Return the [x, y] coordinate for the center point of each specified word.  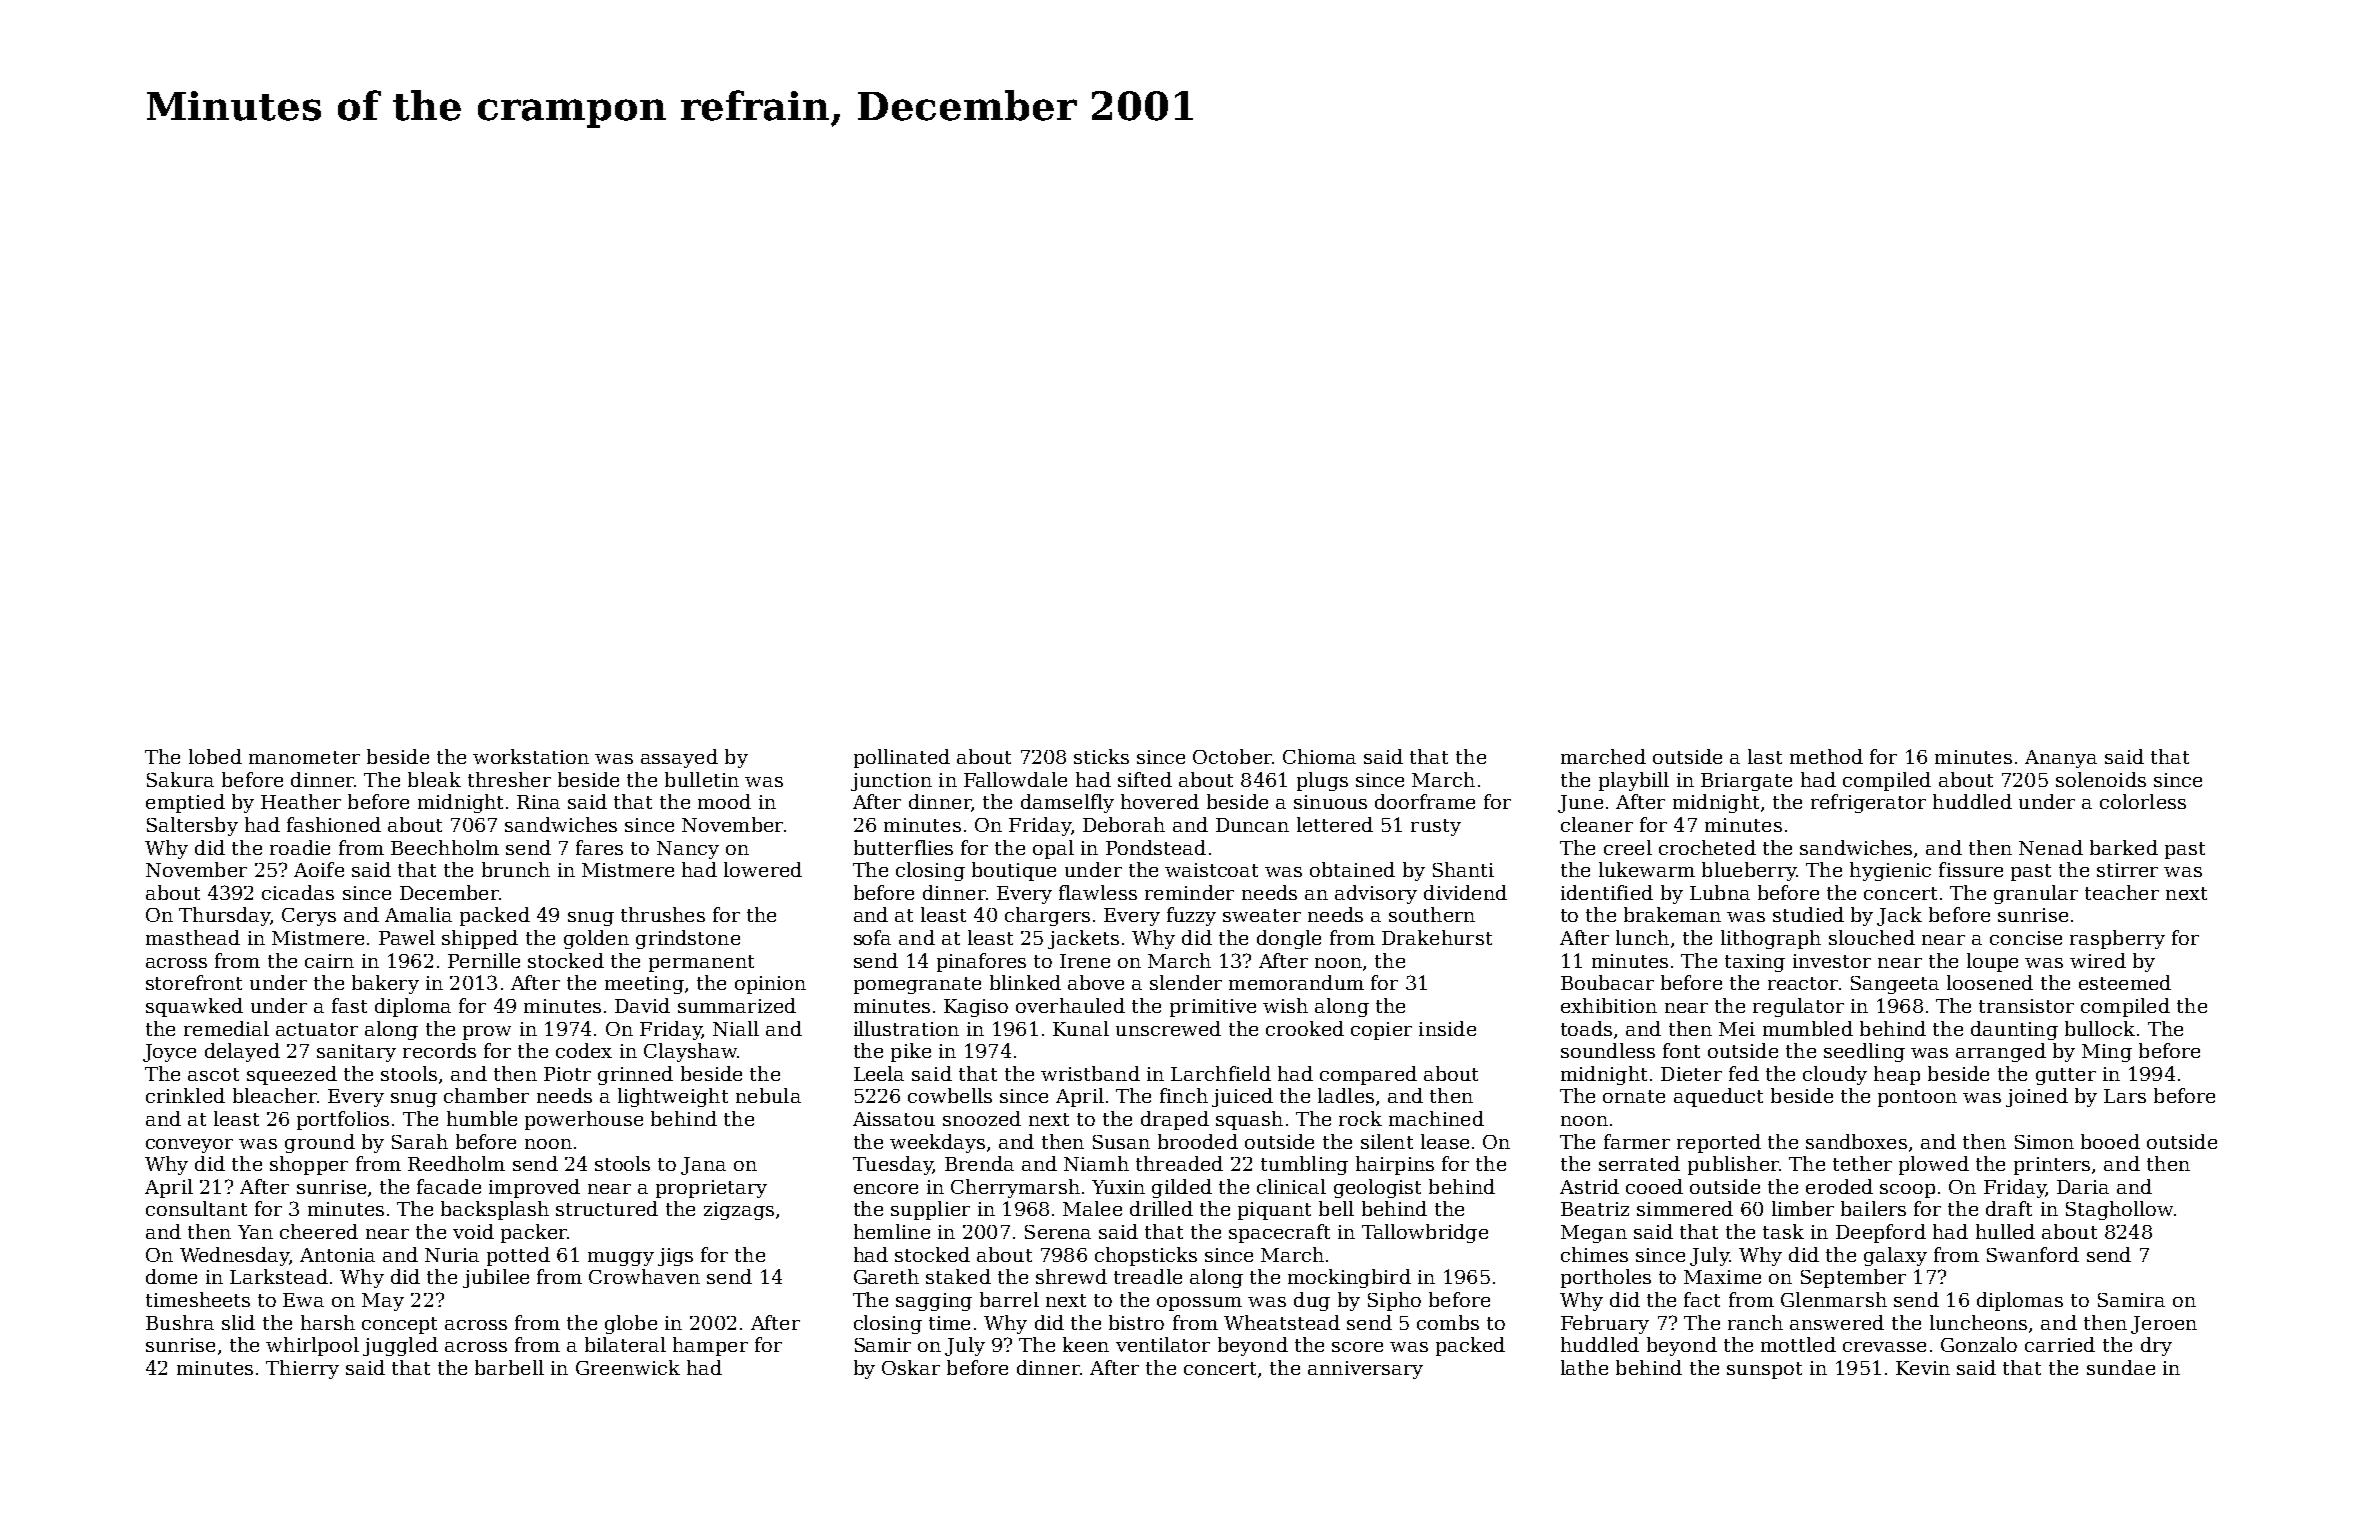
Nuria [452, 1255]
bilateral [625, 1344]
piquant [1274, 1211]
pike [911, 1052]
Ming [2107, 1053]
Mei [1737, 1029]
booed [2110, 1141]
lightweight [673, 1097]
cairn [329, 961]
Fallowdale [1015, 779]
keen [1086, 1344]
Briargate [1746, 782]
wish [1285, 1005]
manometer [304, 757]
